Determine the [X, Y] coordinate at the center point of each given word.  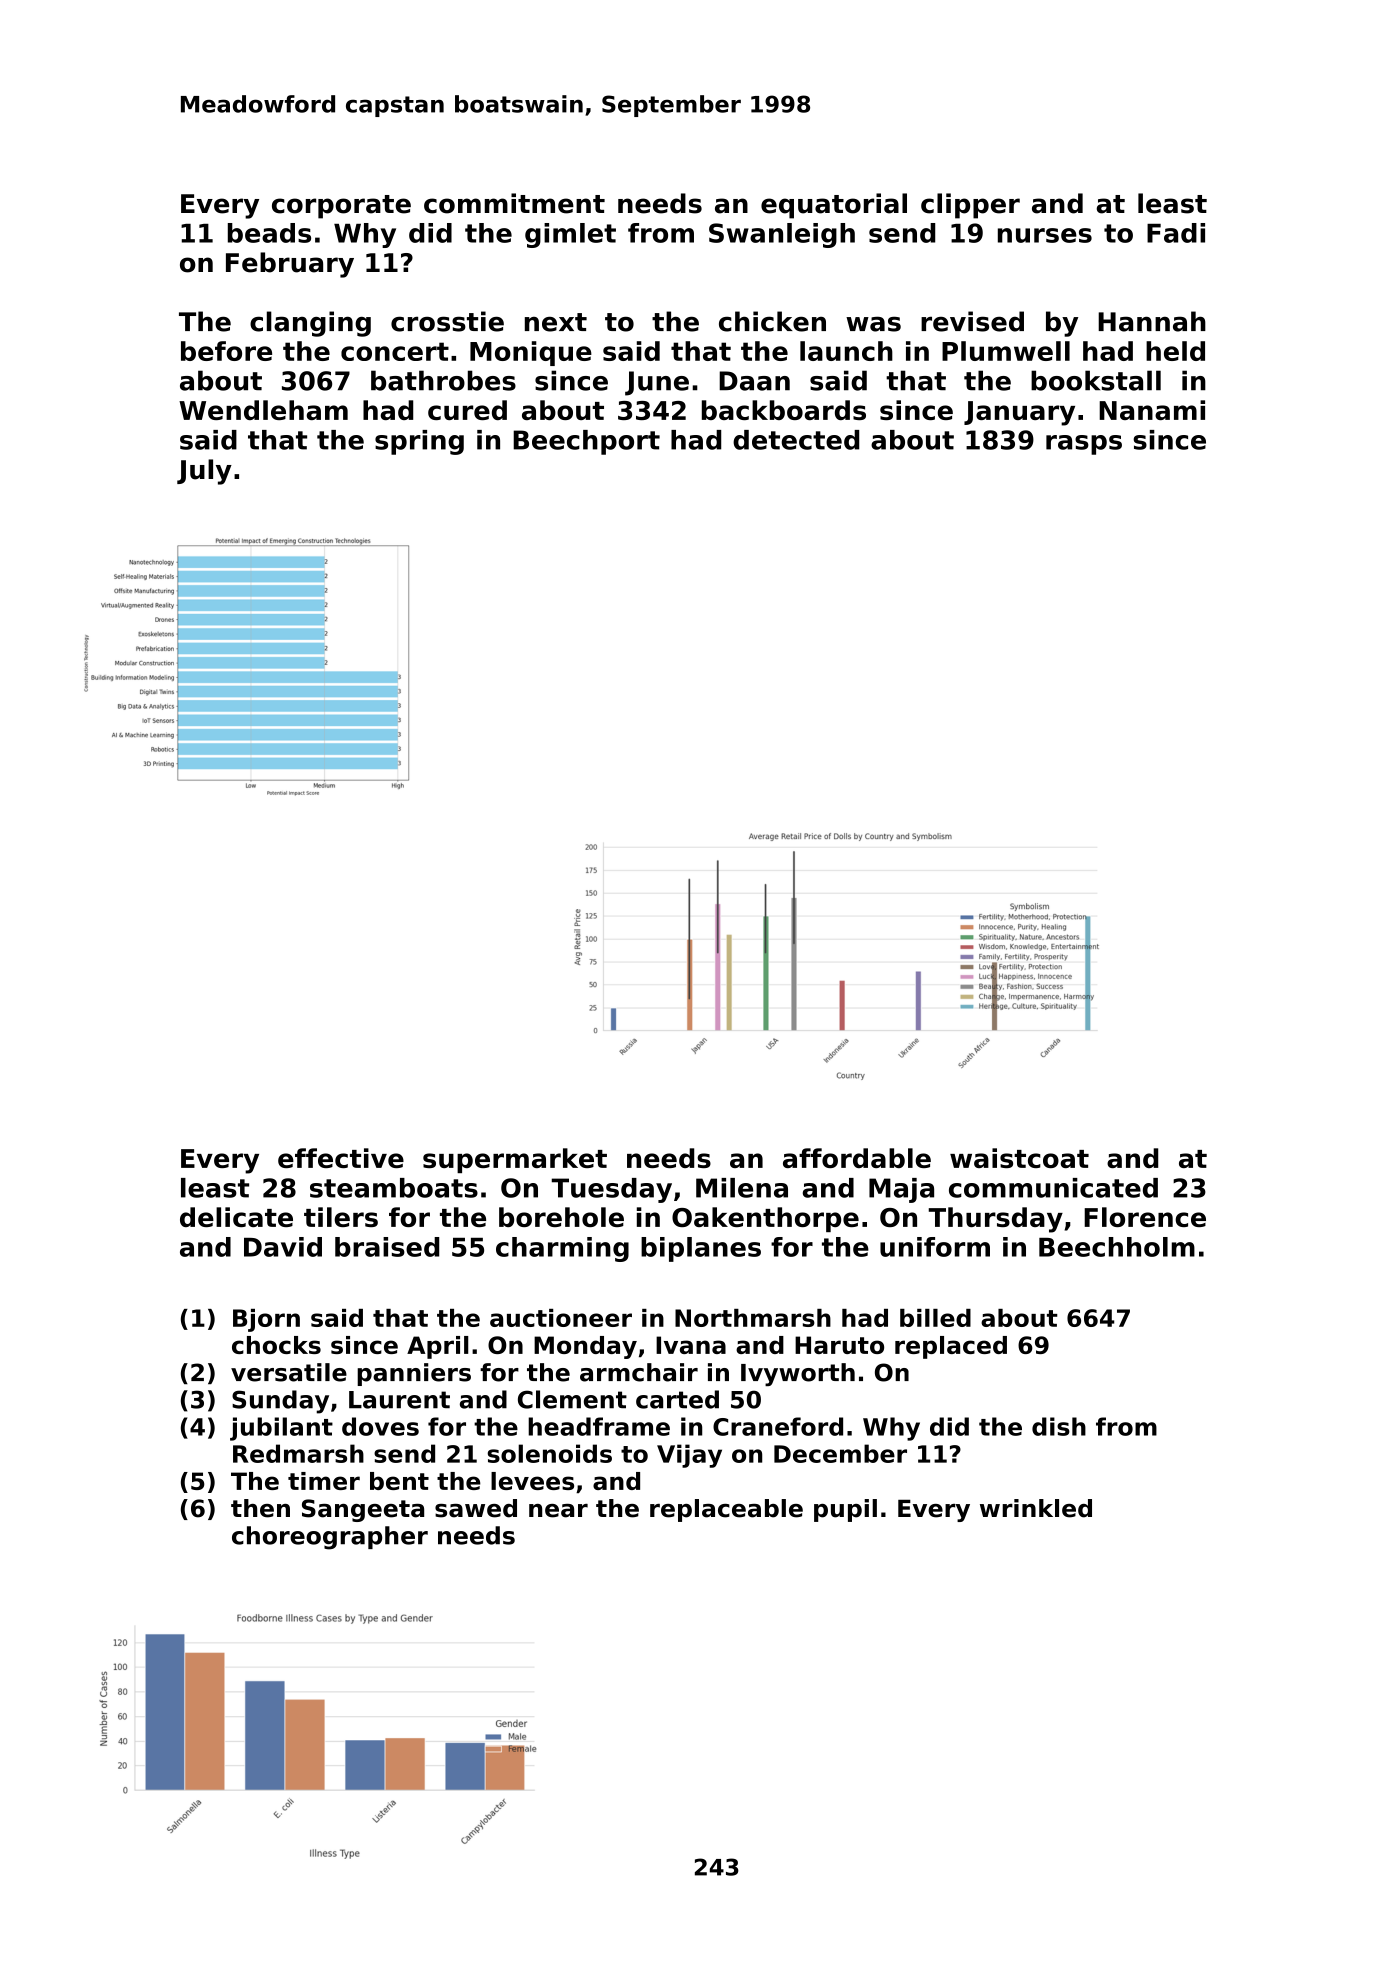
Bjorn [266, 1320]
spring [419, 442]
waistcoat [1019, 1158]
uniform [935, 1247]
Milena [742, 1188]
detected [796, 440]
